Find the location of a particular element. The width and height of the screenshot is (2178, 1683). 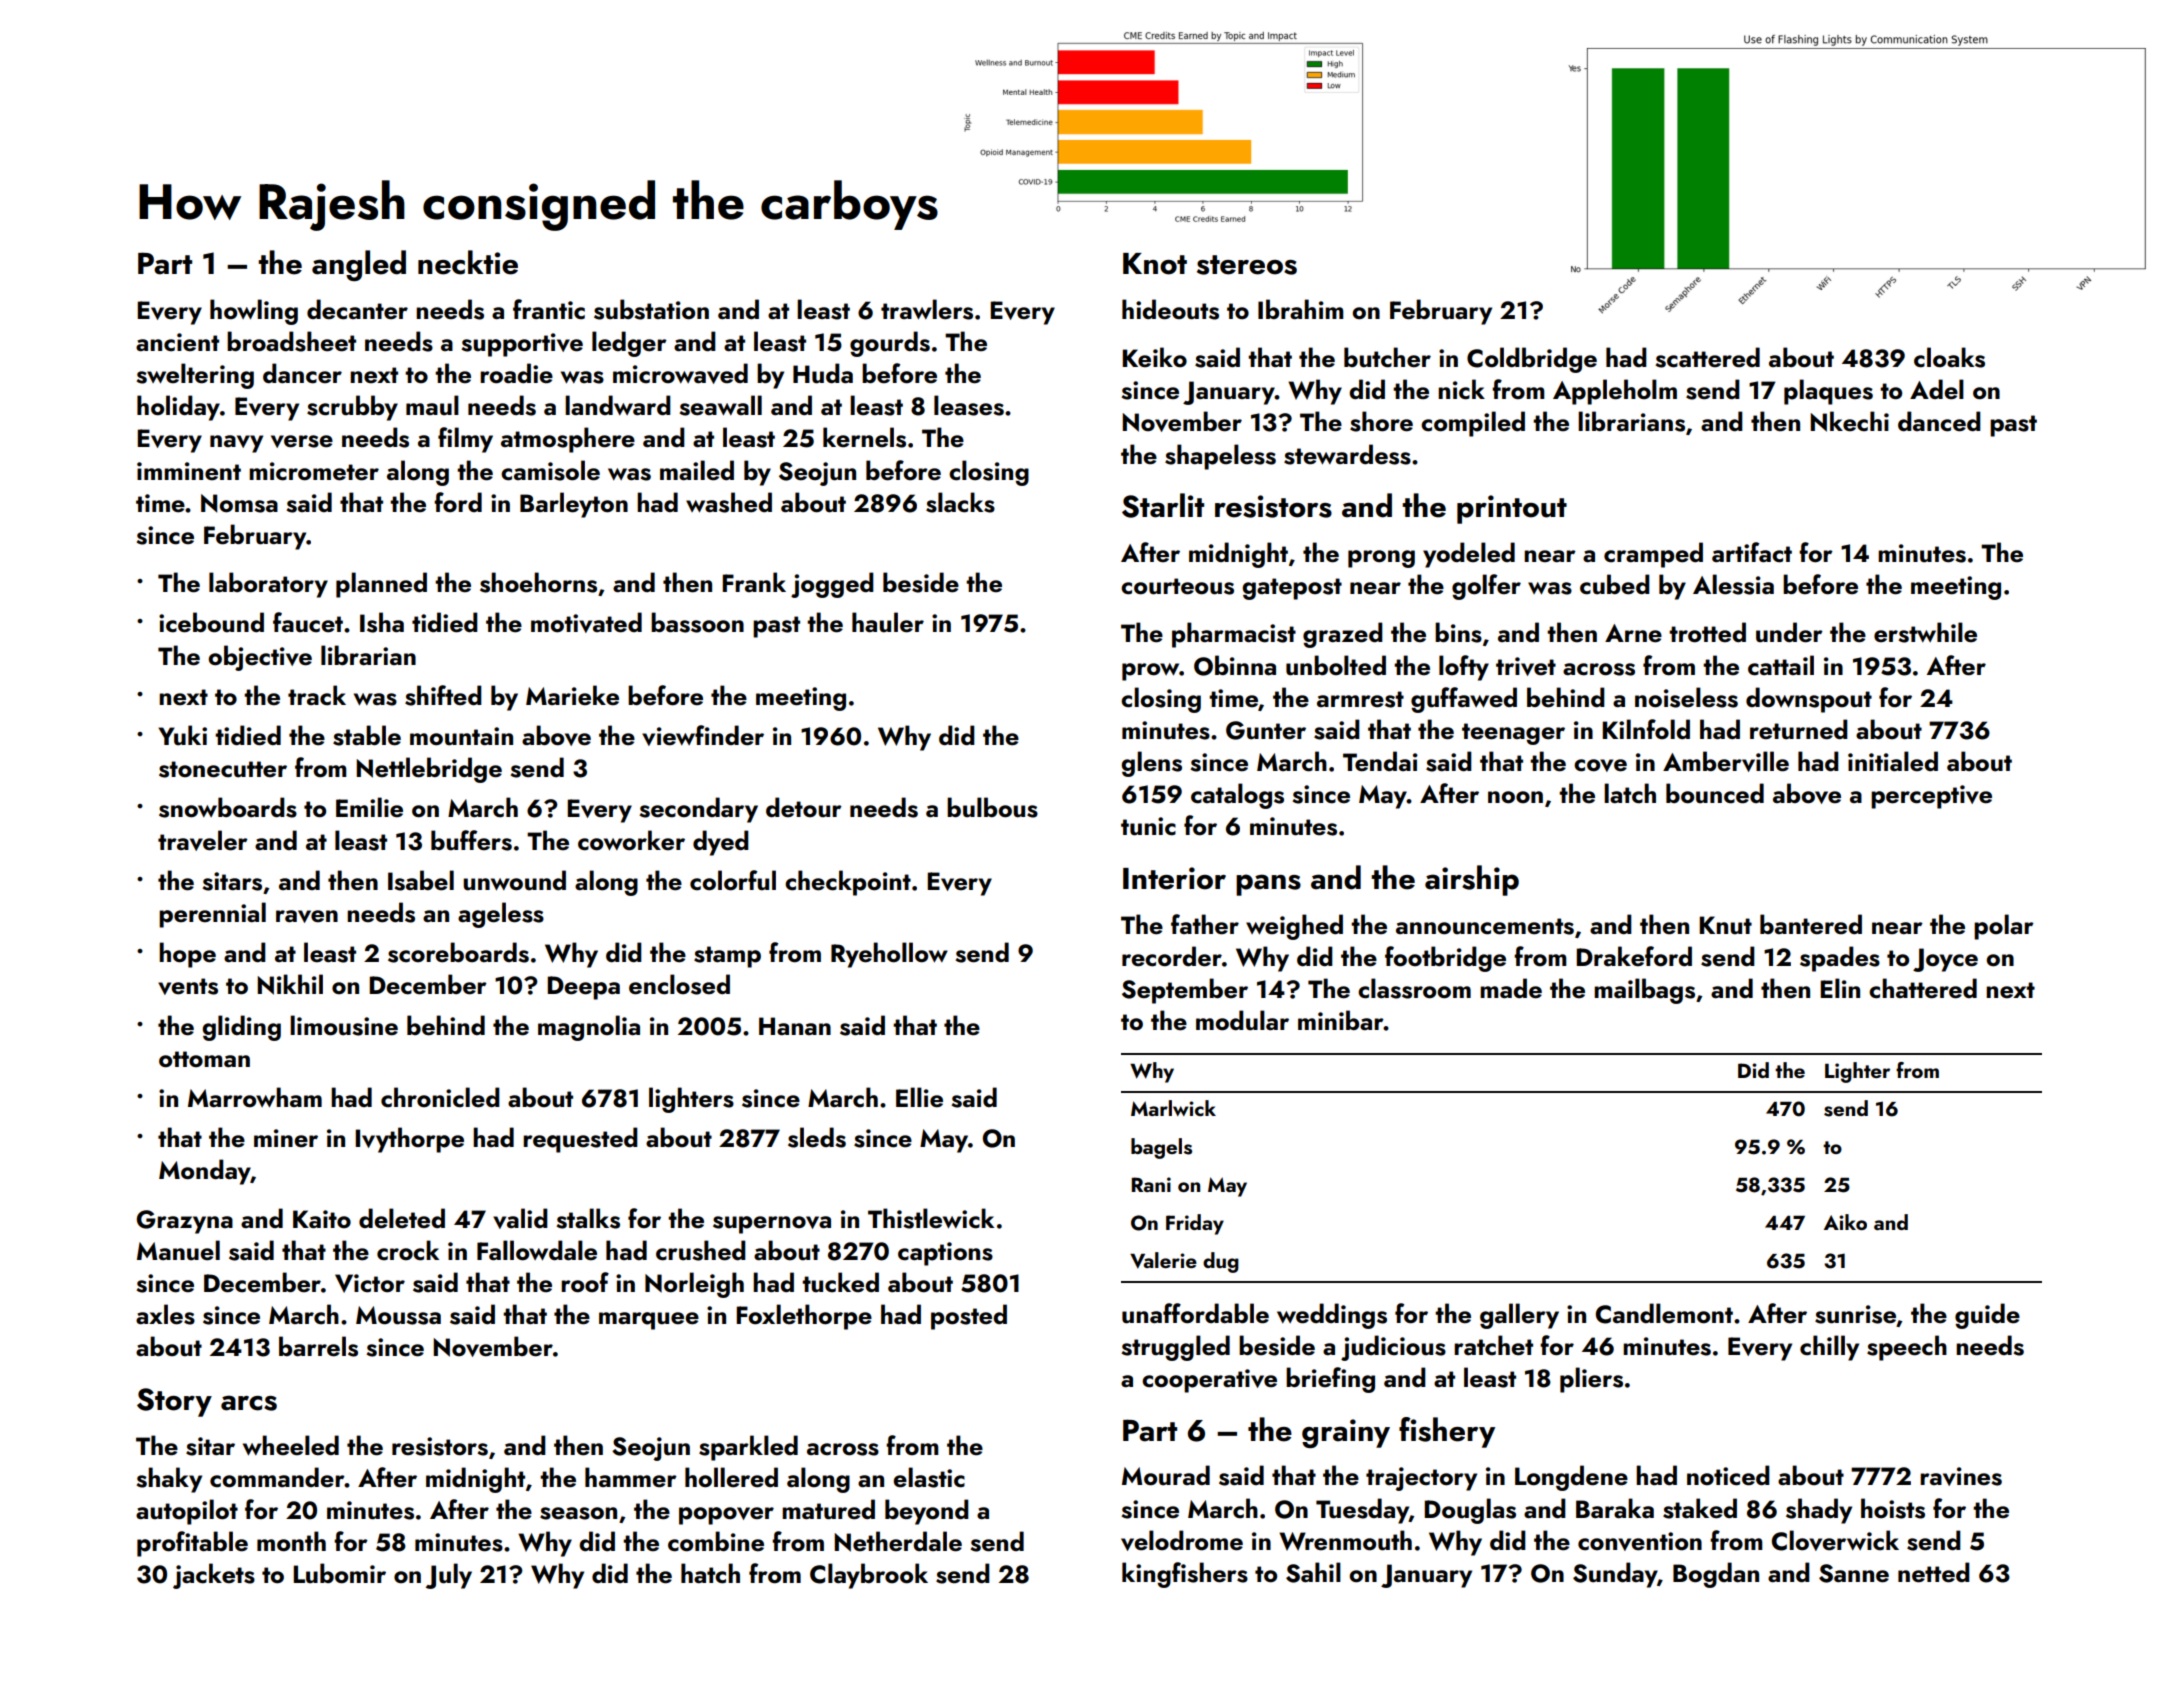

catalogs is located at coordinates (1237, 796).
